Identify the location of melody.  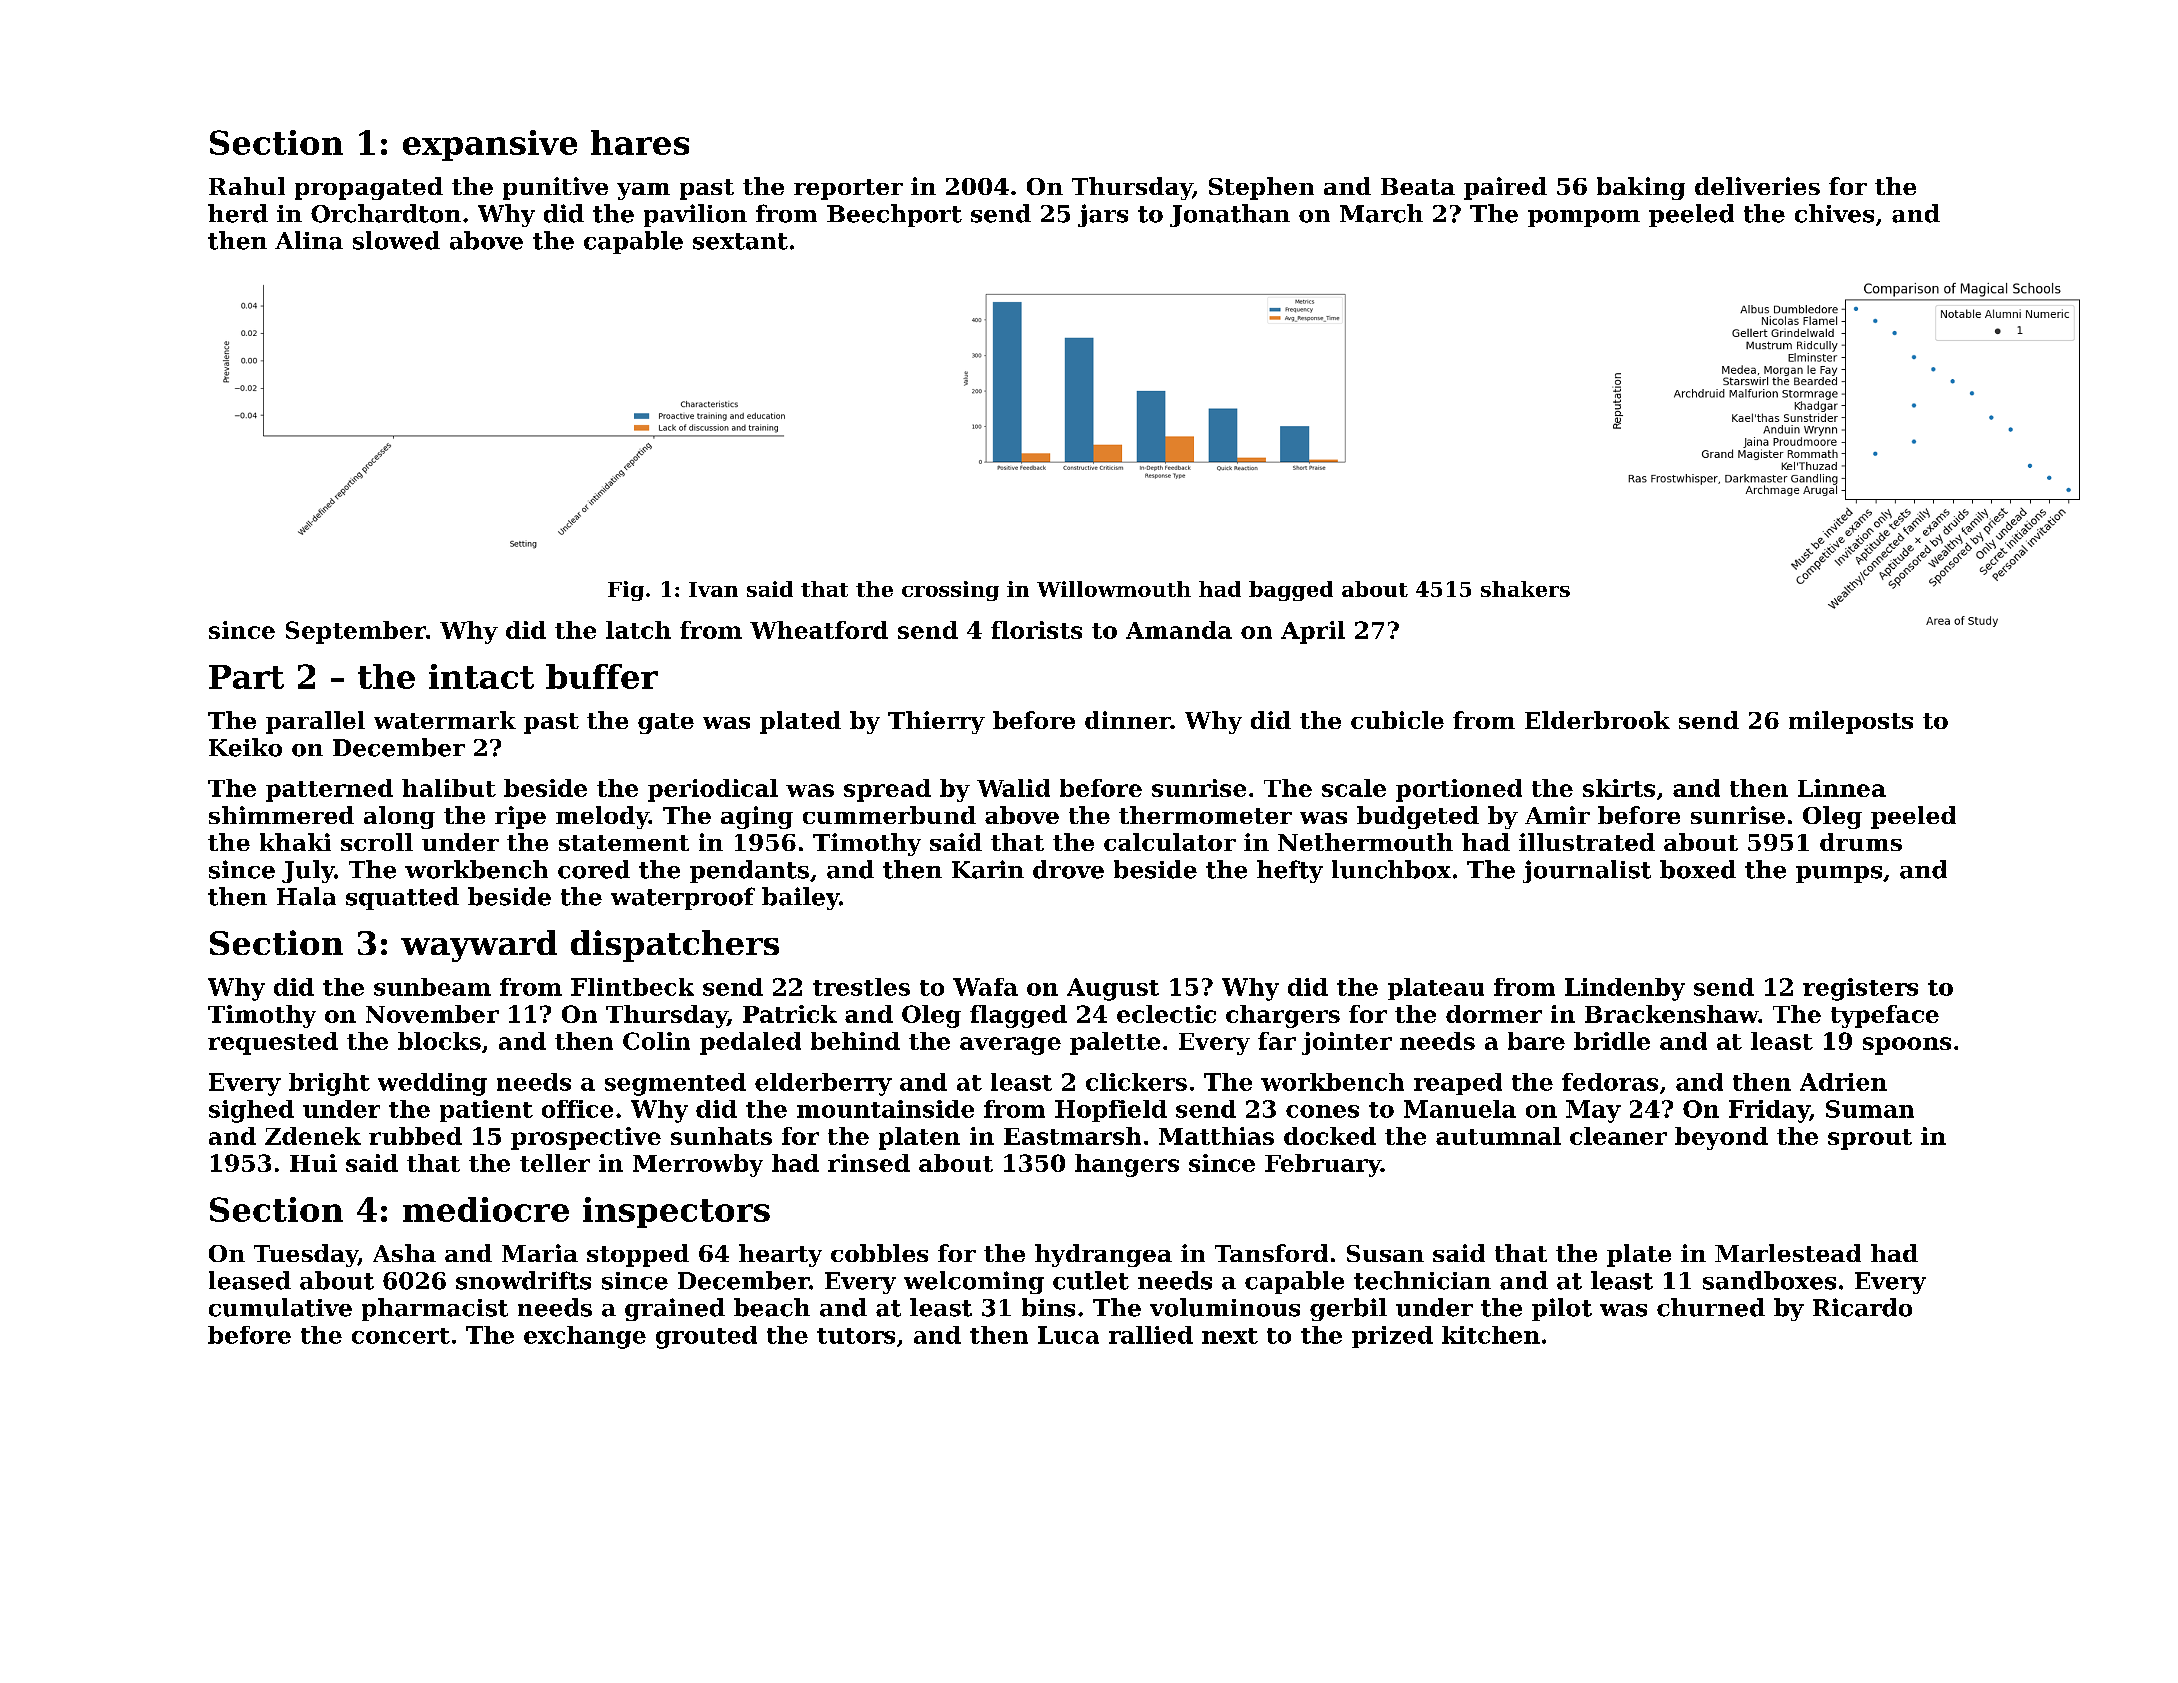
(602, 817).
